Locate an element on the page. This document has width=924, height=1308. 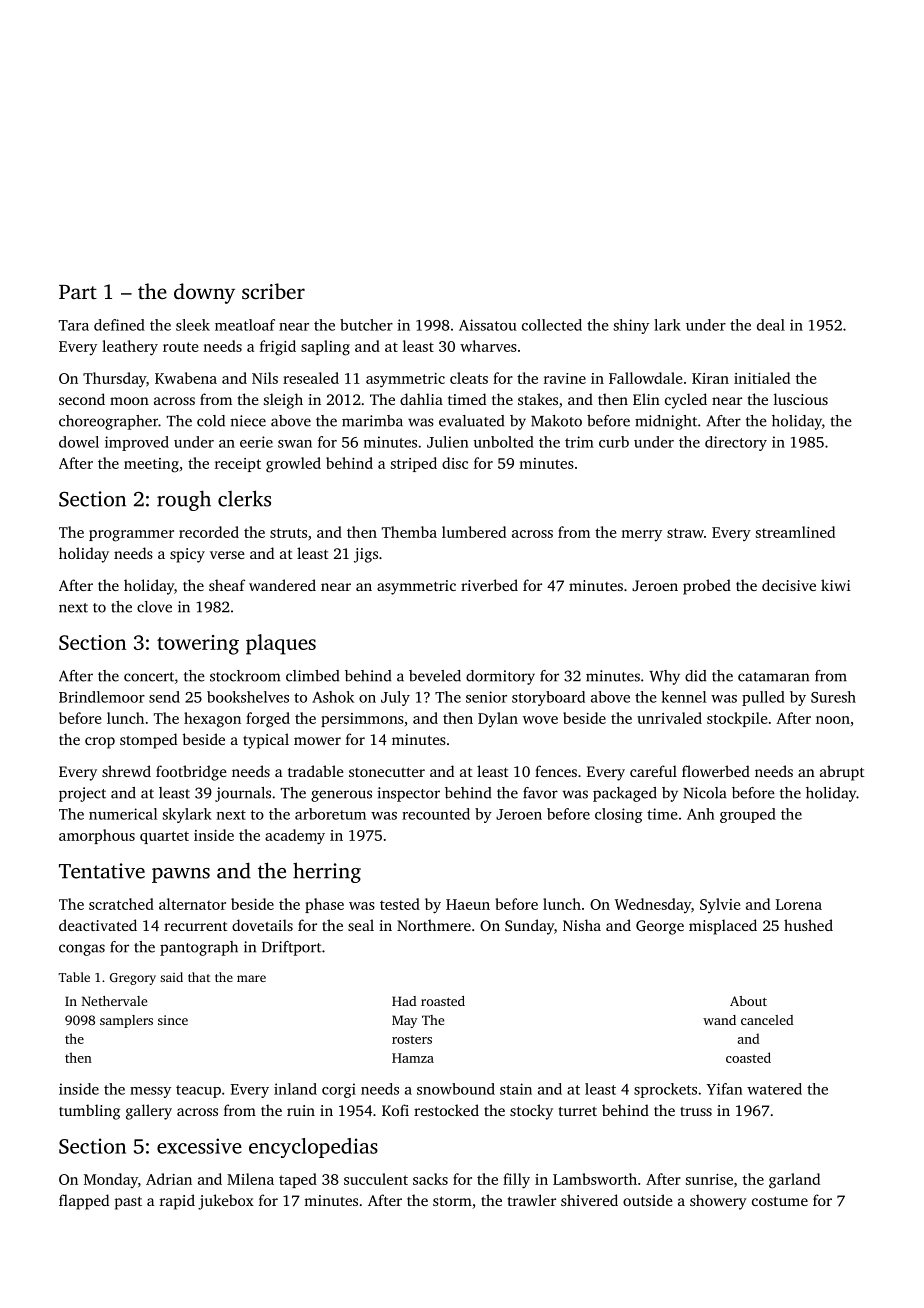
collected is located at coordinates (552, 325).
